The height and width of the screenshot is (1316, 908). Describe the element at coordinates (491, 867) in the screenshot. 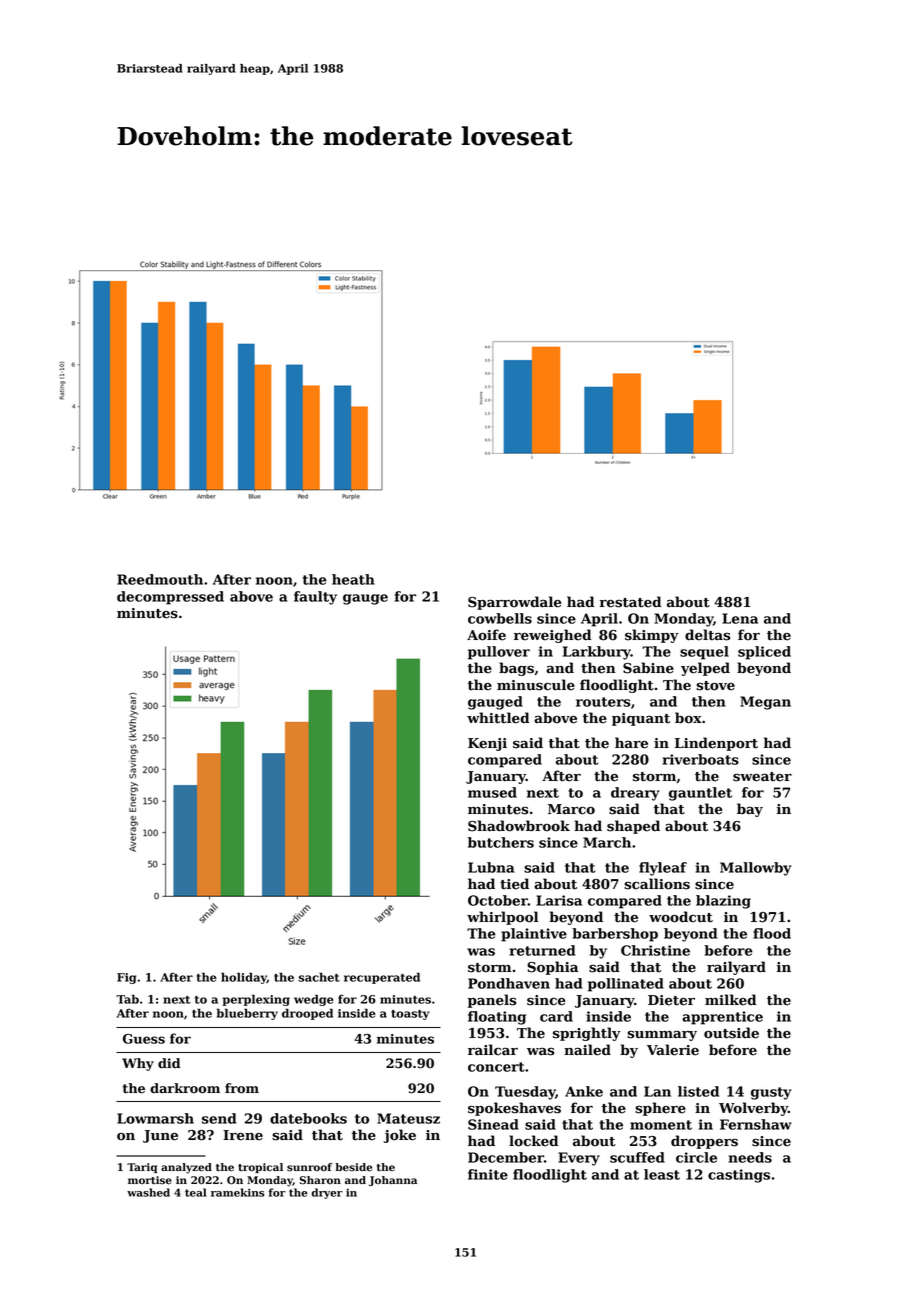

I see `Lubna` at that location.
